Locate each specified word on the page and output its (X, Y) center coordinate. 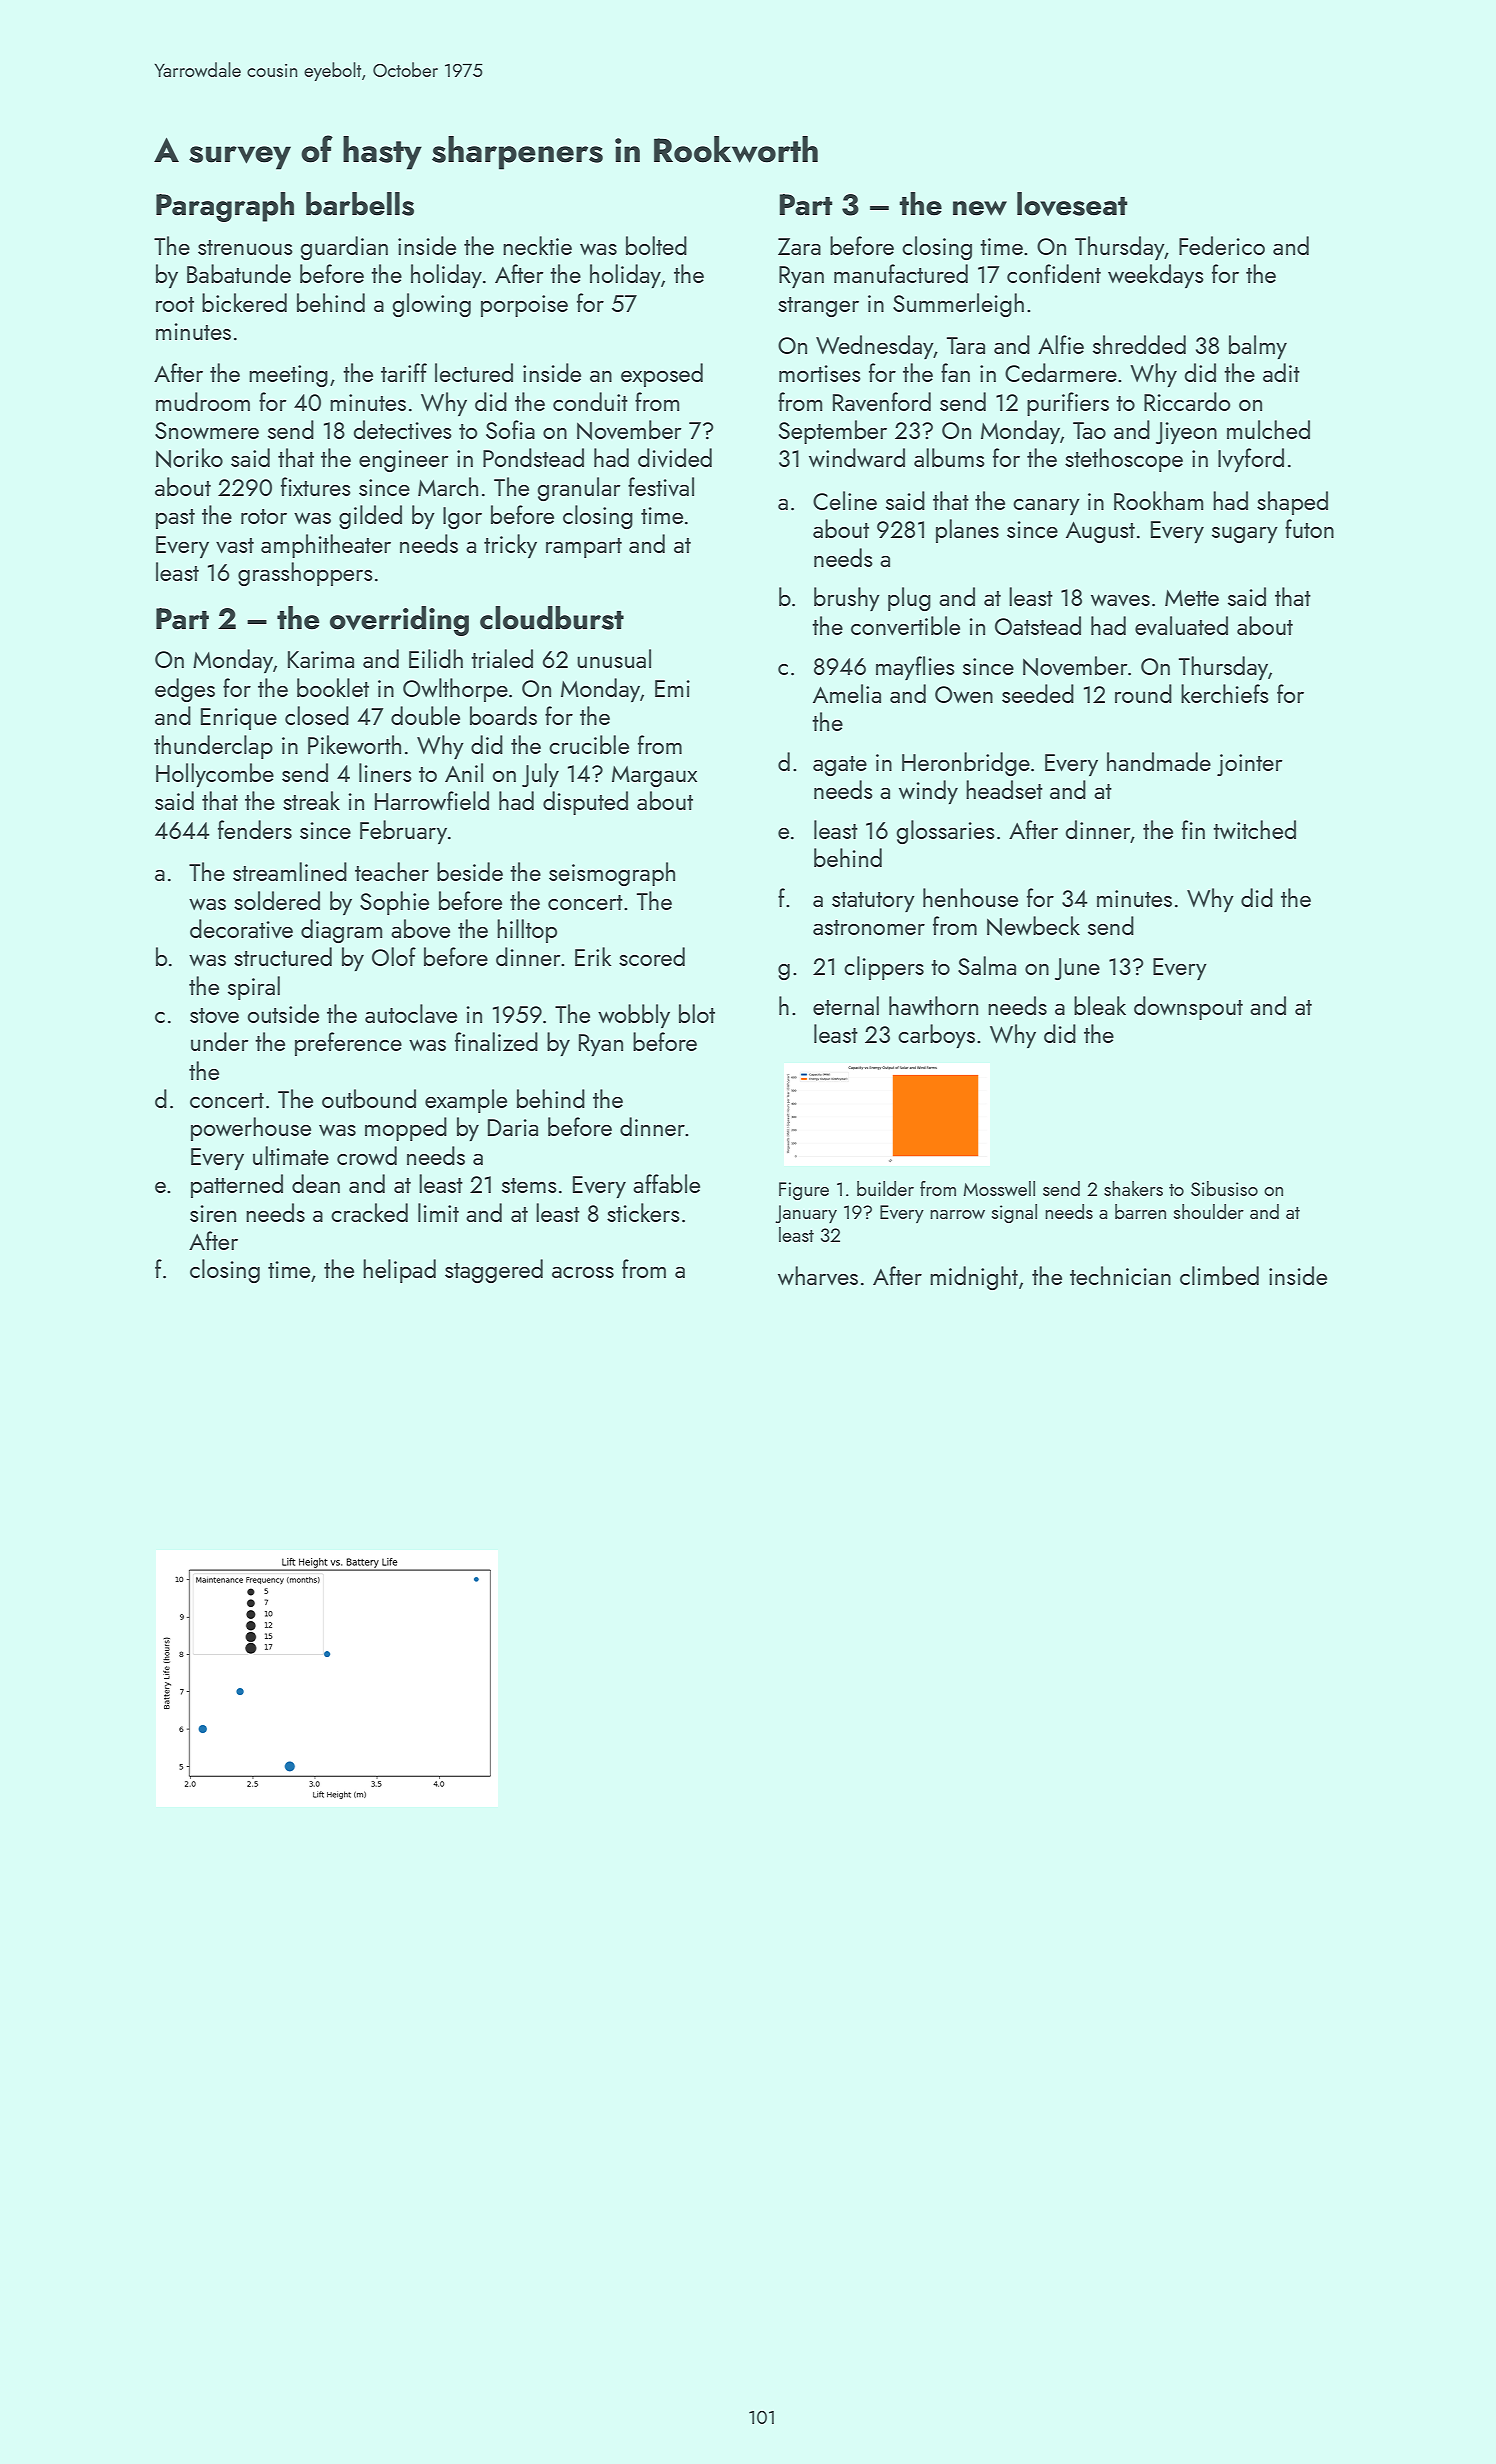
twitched (1254, 829)
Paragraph (225, 207)
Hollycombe (215, 775)
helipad (399, 1271)
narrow (957, 1214)
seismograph (612, 874)
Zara (799, 246)
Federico (1222, 245)
